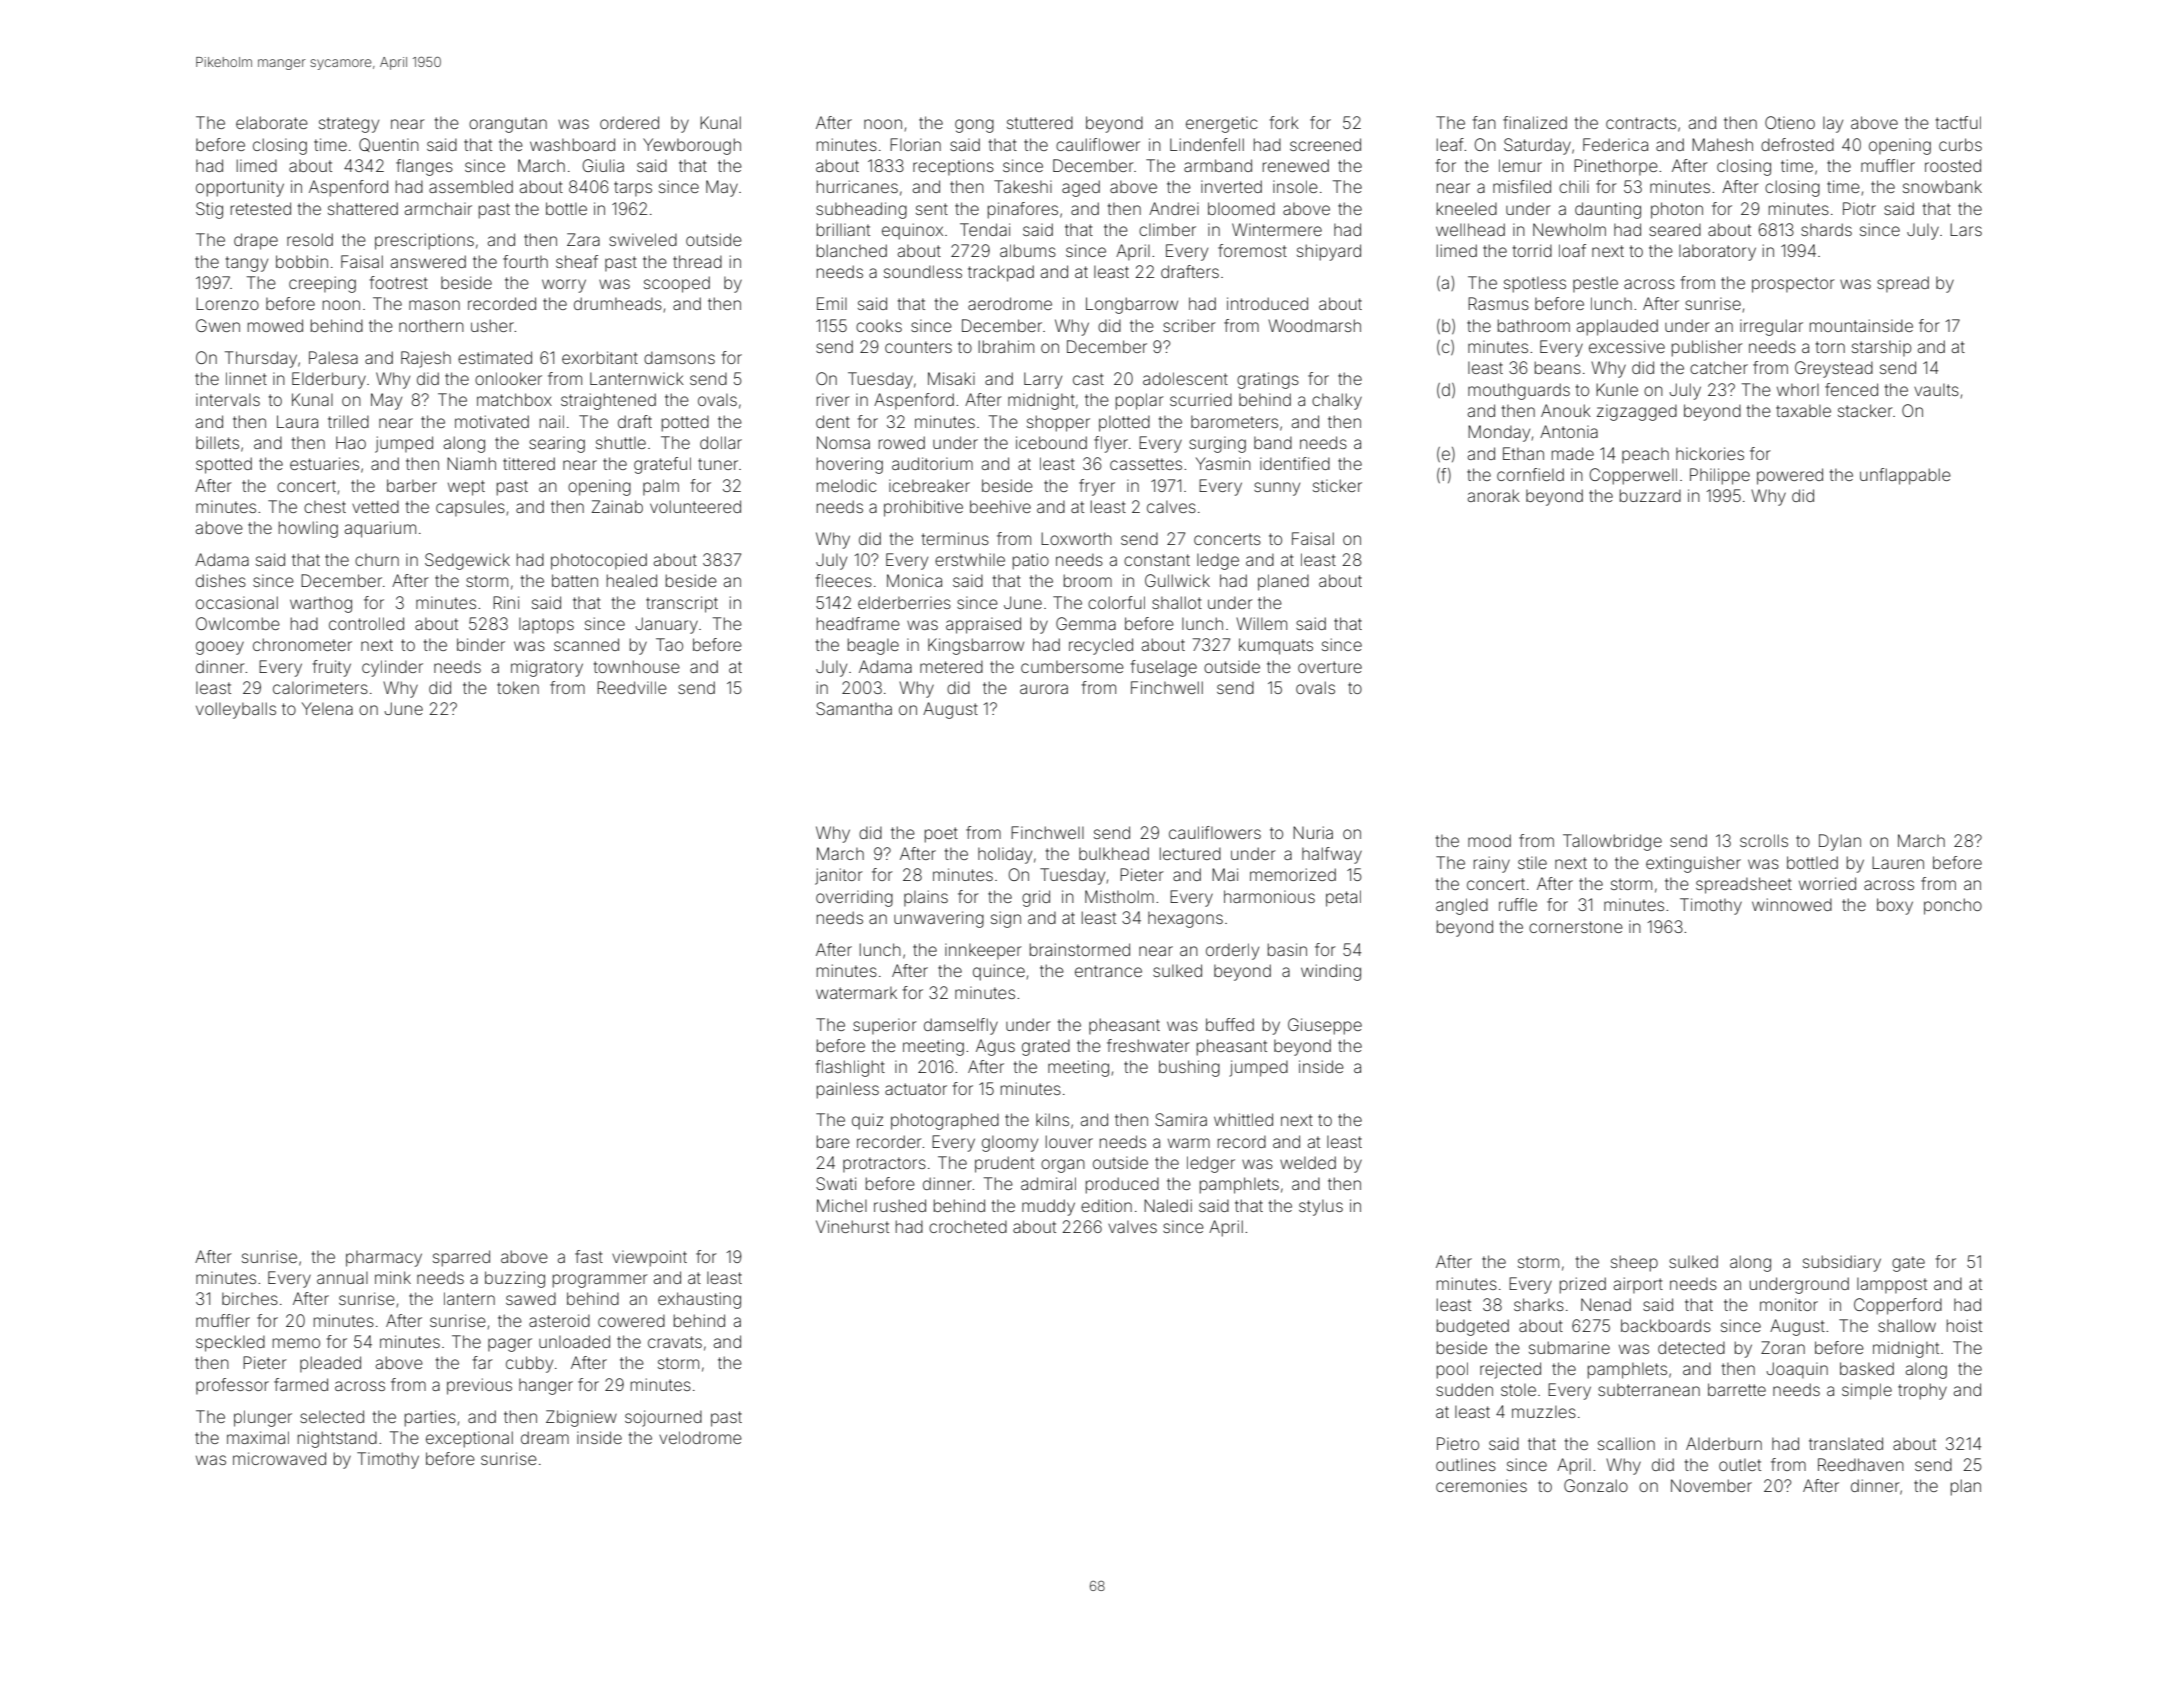 Image resolution: width=2178 pixels, height=1683 pixels. What do you see at coordinates (1895, 906) in the image?
I see `boxy` at bounding box center [1895, 906].
